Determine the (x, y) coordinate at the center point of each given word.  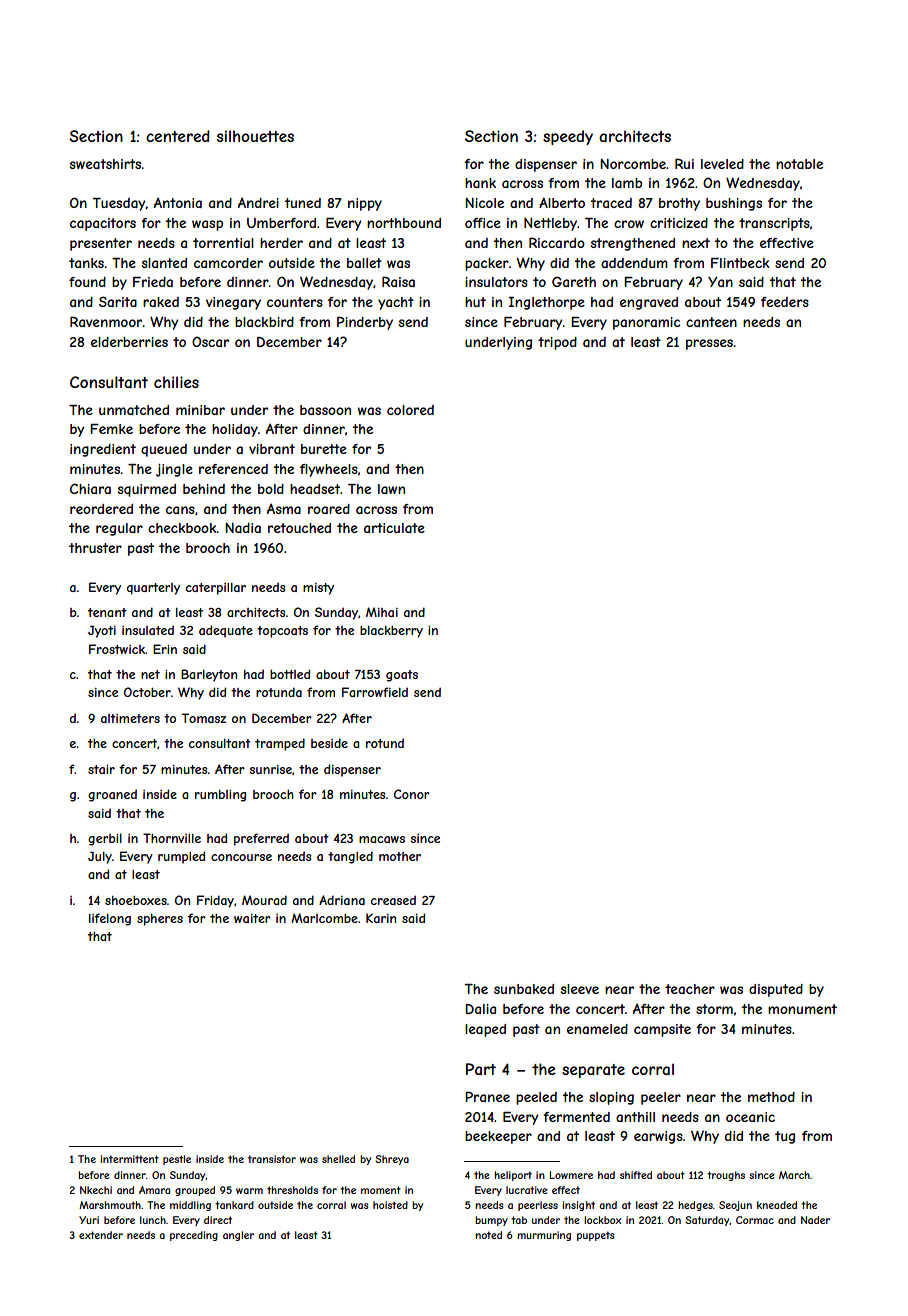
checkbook (182, 528)
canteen (711, 322)
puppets (596, 1236)
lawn (391, 489)
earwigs (658, 1137)
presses (709, 344)
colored (410, 410)
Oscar (210, 341)
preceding (194, 1236)
